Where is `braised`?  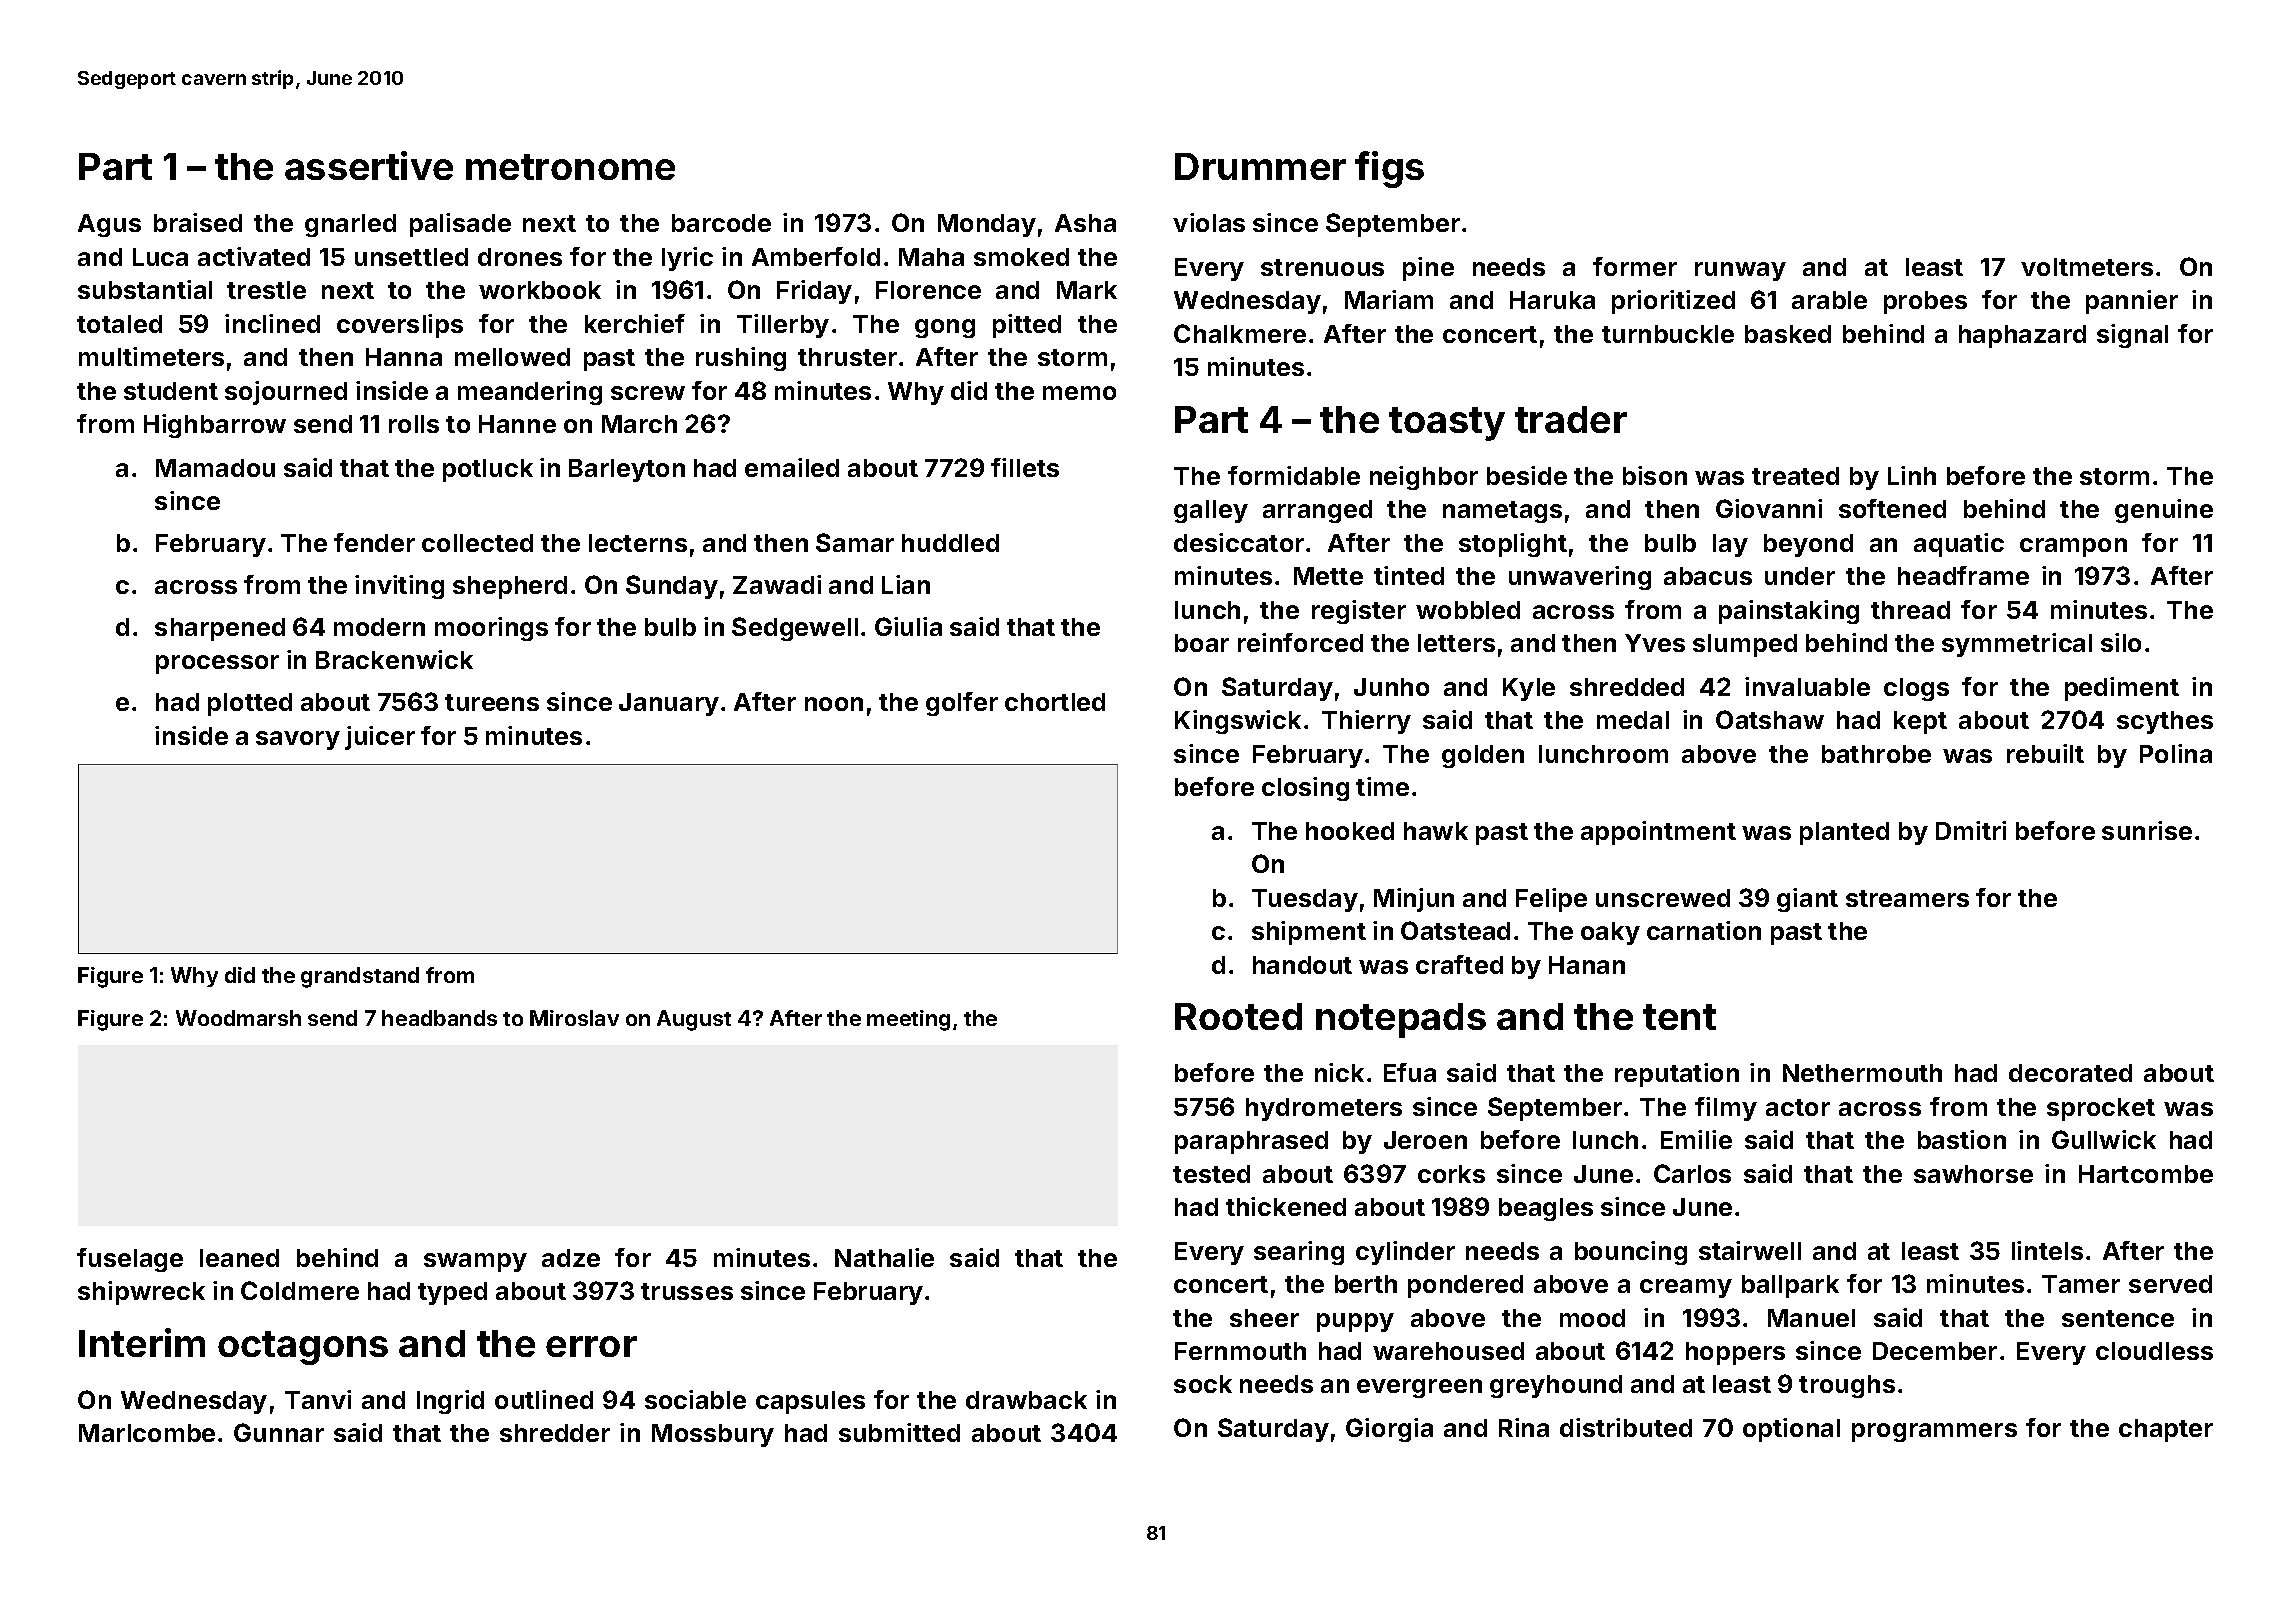 braised is located at coordinates (198, 222).
